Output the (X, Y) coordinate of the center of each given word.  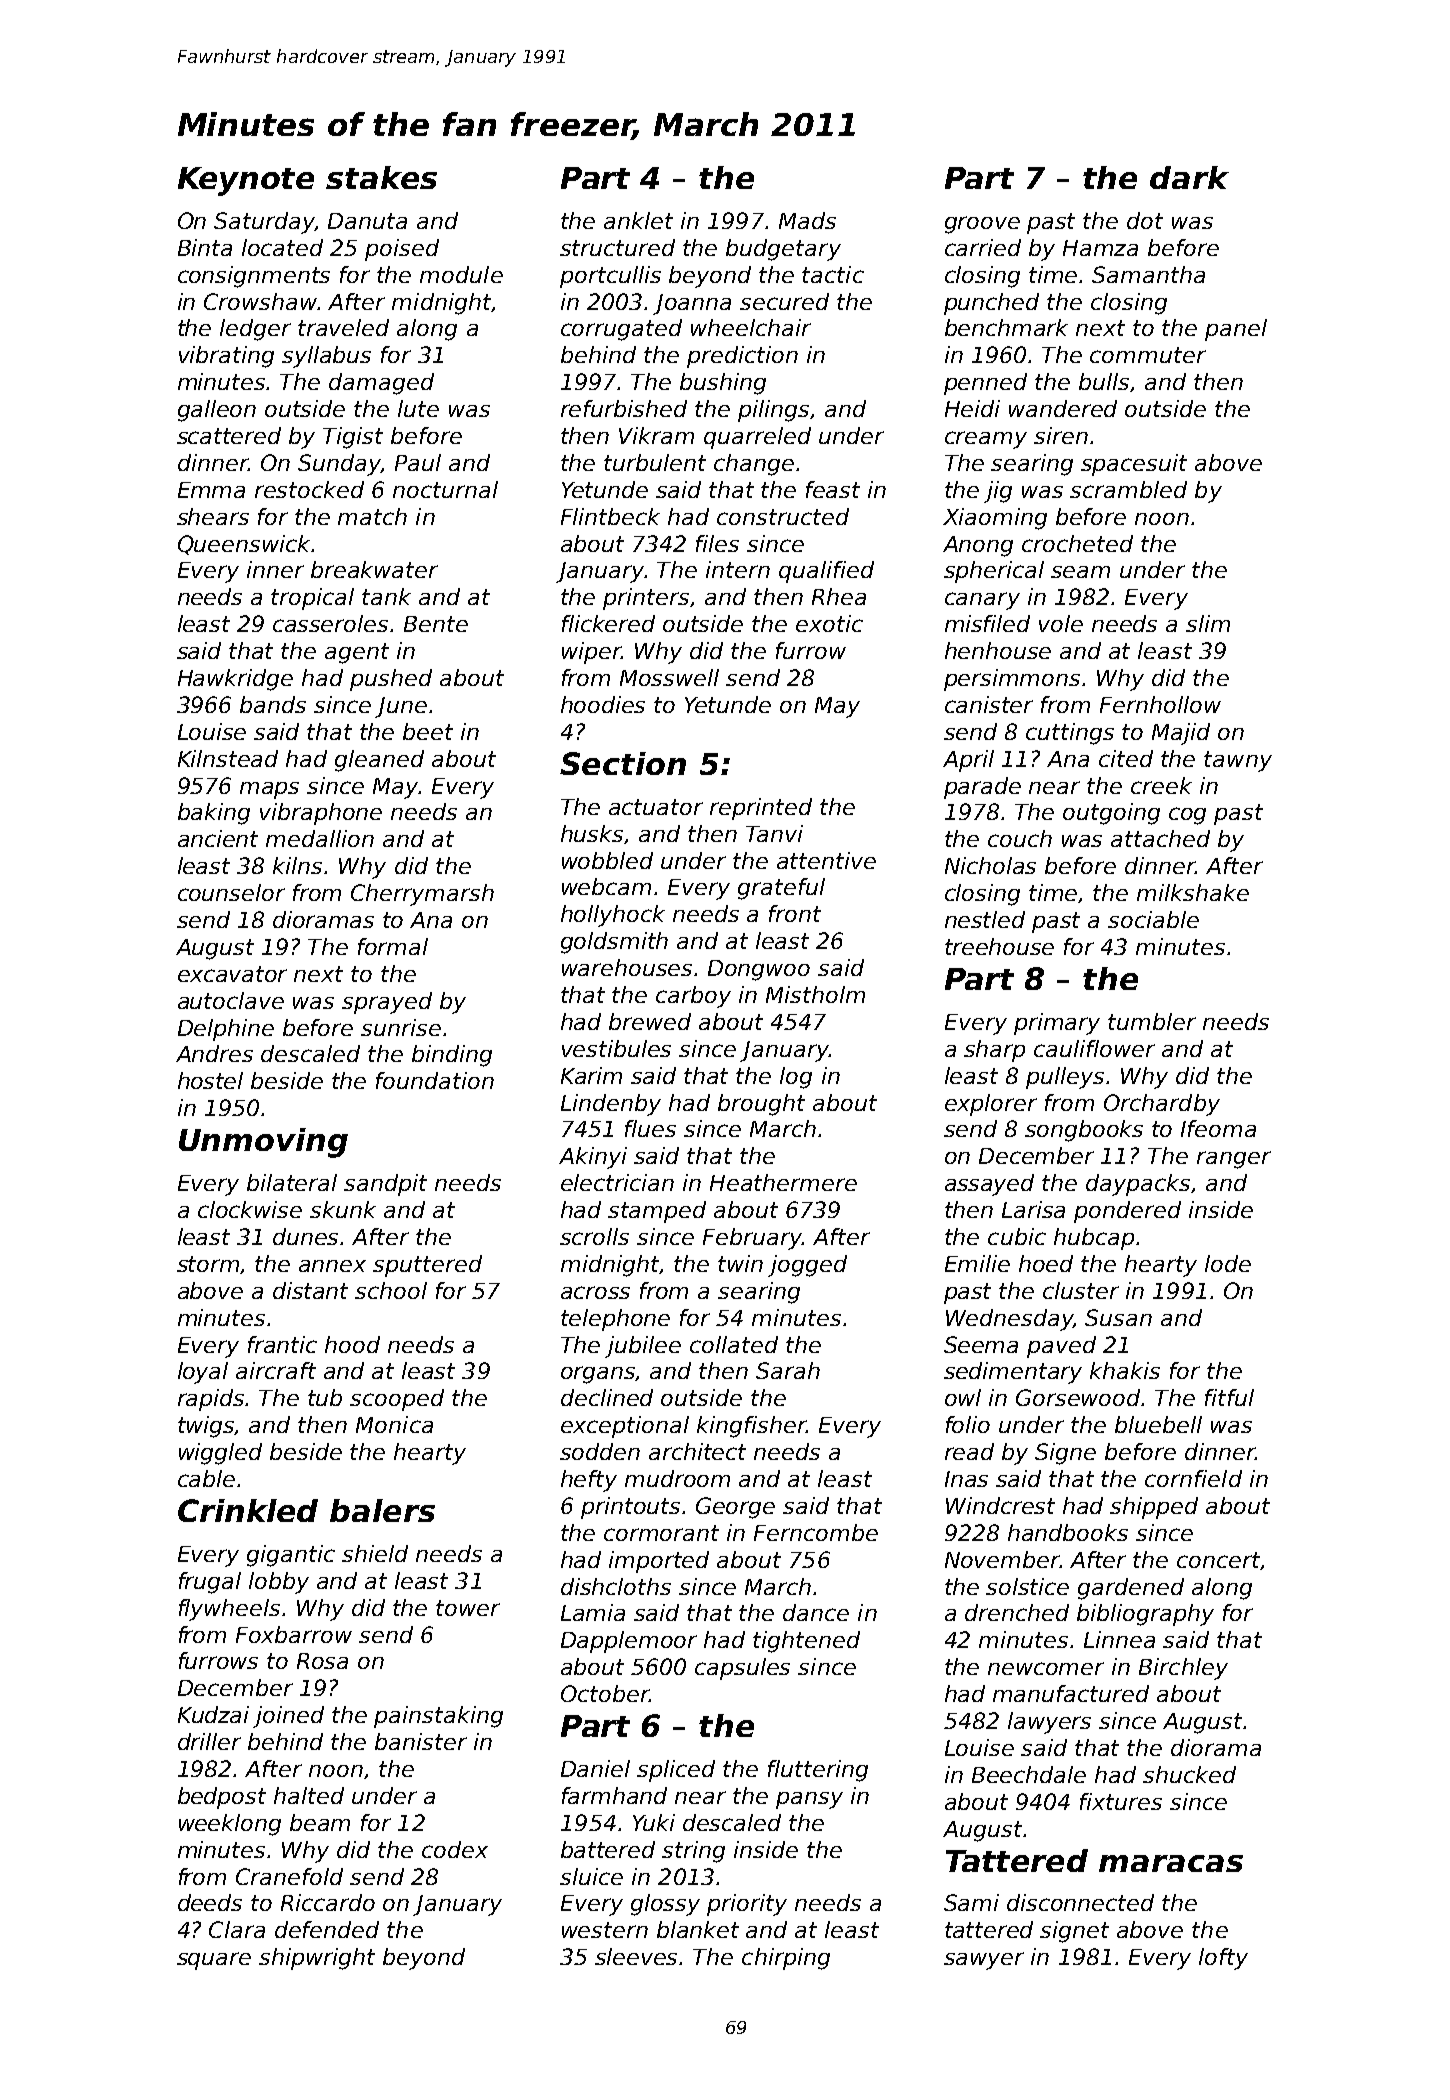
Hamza (1100, 248)
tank (386, 596)
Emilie (977, 1263)
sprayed (387, 1003)
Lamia (593, 1612)
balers (382, 1510)
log (796, 1078)
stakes (381, 177)
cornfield (1193, 1478)
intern (738, 569)
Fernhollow (1160, 704)
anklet (638, 220)
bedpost (222, 1798)
